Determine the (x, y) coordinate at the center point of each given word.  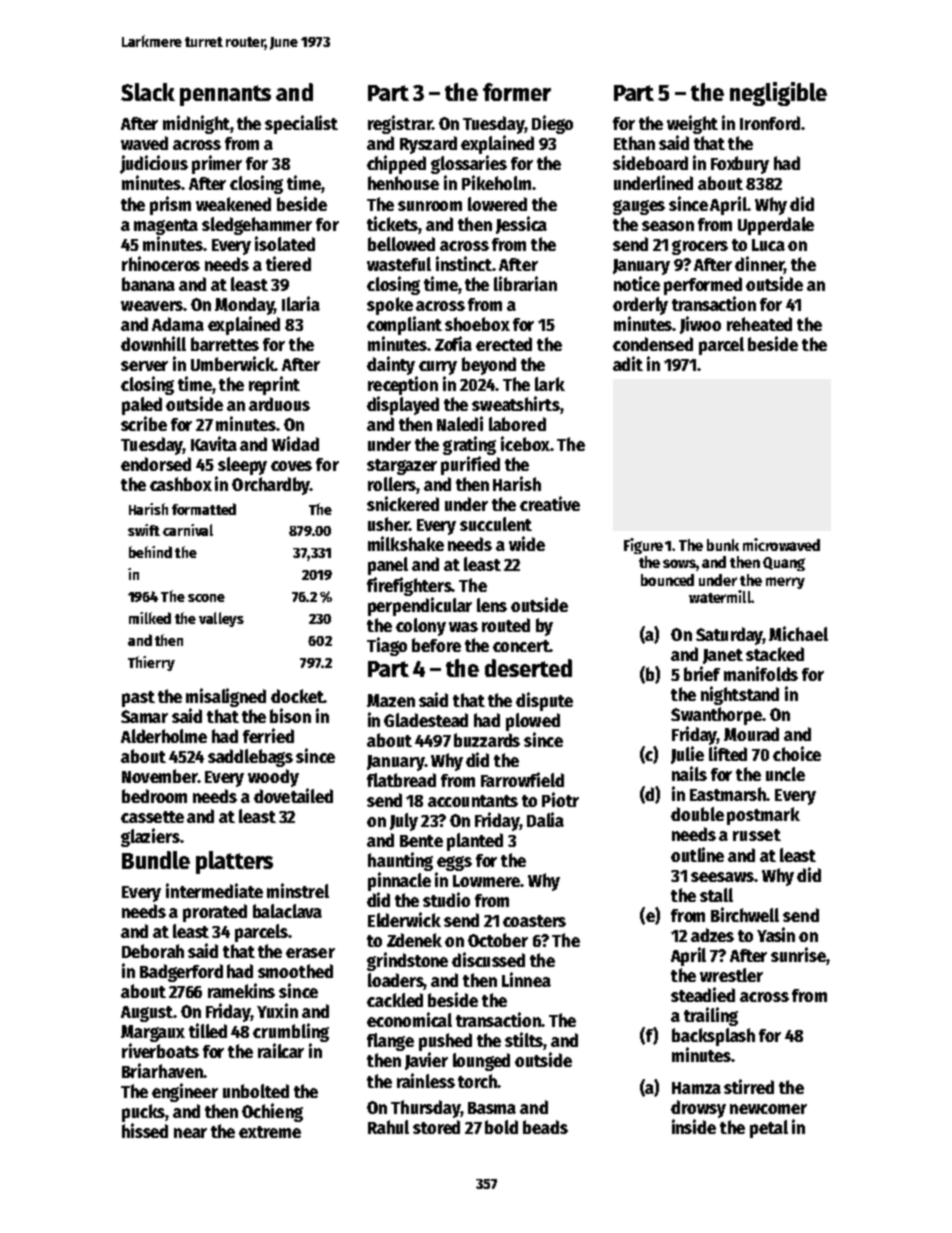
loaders (396, 981)
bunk (723, 545)
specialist (301, 124)
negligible (778, 94)
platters (234, 862)
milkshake (406, 543)
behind (150, 552)
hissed (145, 1130)
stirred (749, 1086)
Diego (552, 124)
